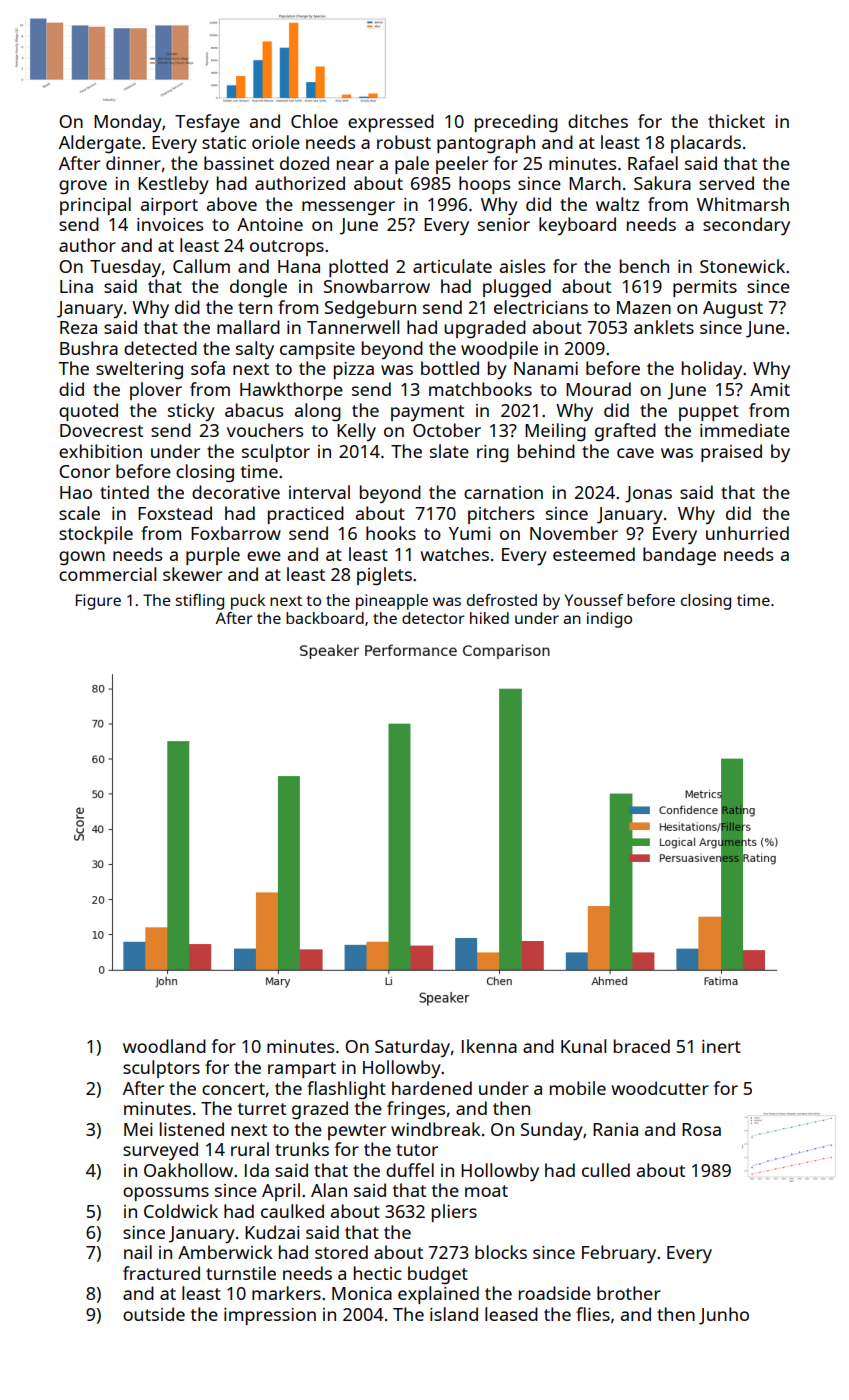 This screenshot has width=849, height=1400. Describe the element at coordinates (348, 208) in the screenshot. I see `messenger` at that location.
